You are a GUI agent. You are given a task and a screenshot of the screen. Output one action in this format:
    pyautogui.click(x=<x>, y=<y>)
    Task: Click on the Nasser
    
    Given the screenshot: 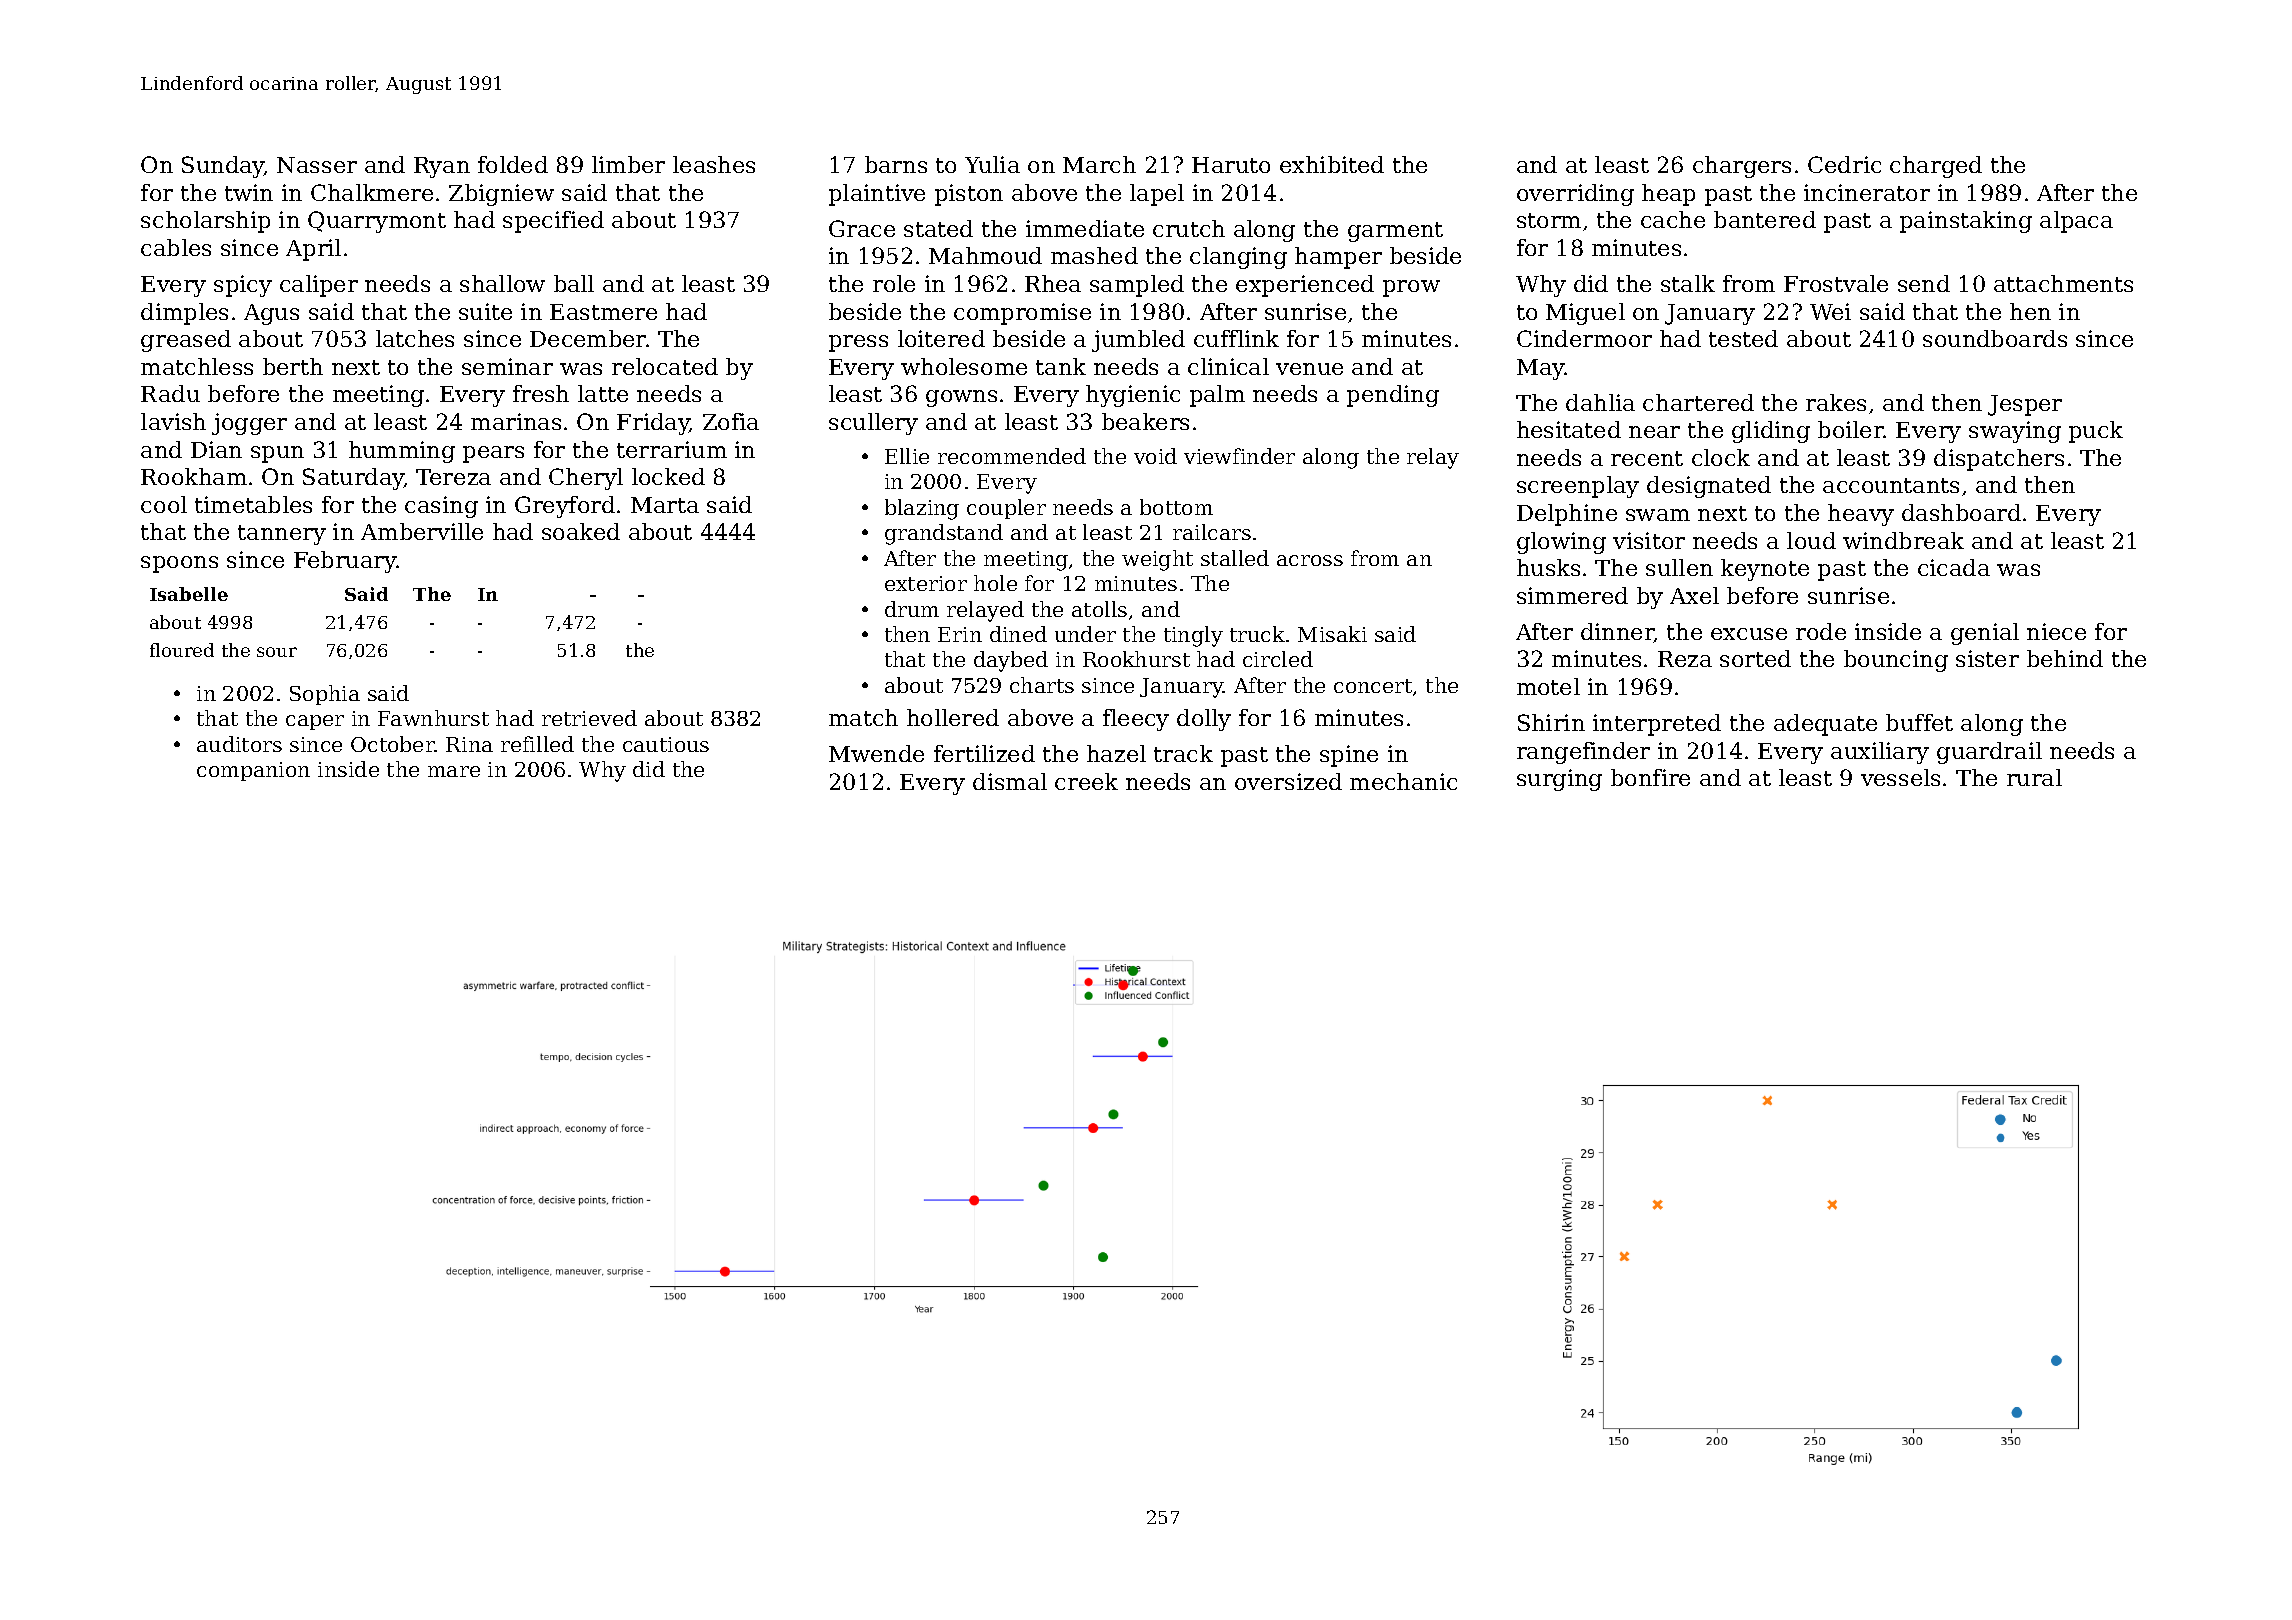 What is the action you would take?
    pyautogui.click(x=317, y=165)
